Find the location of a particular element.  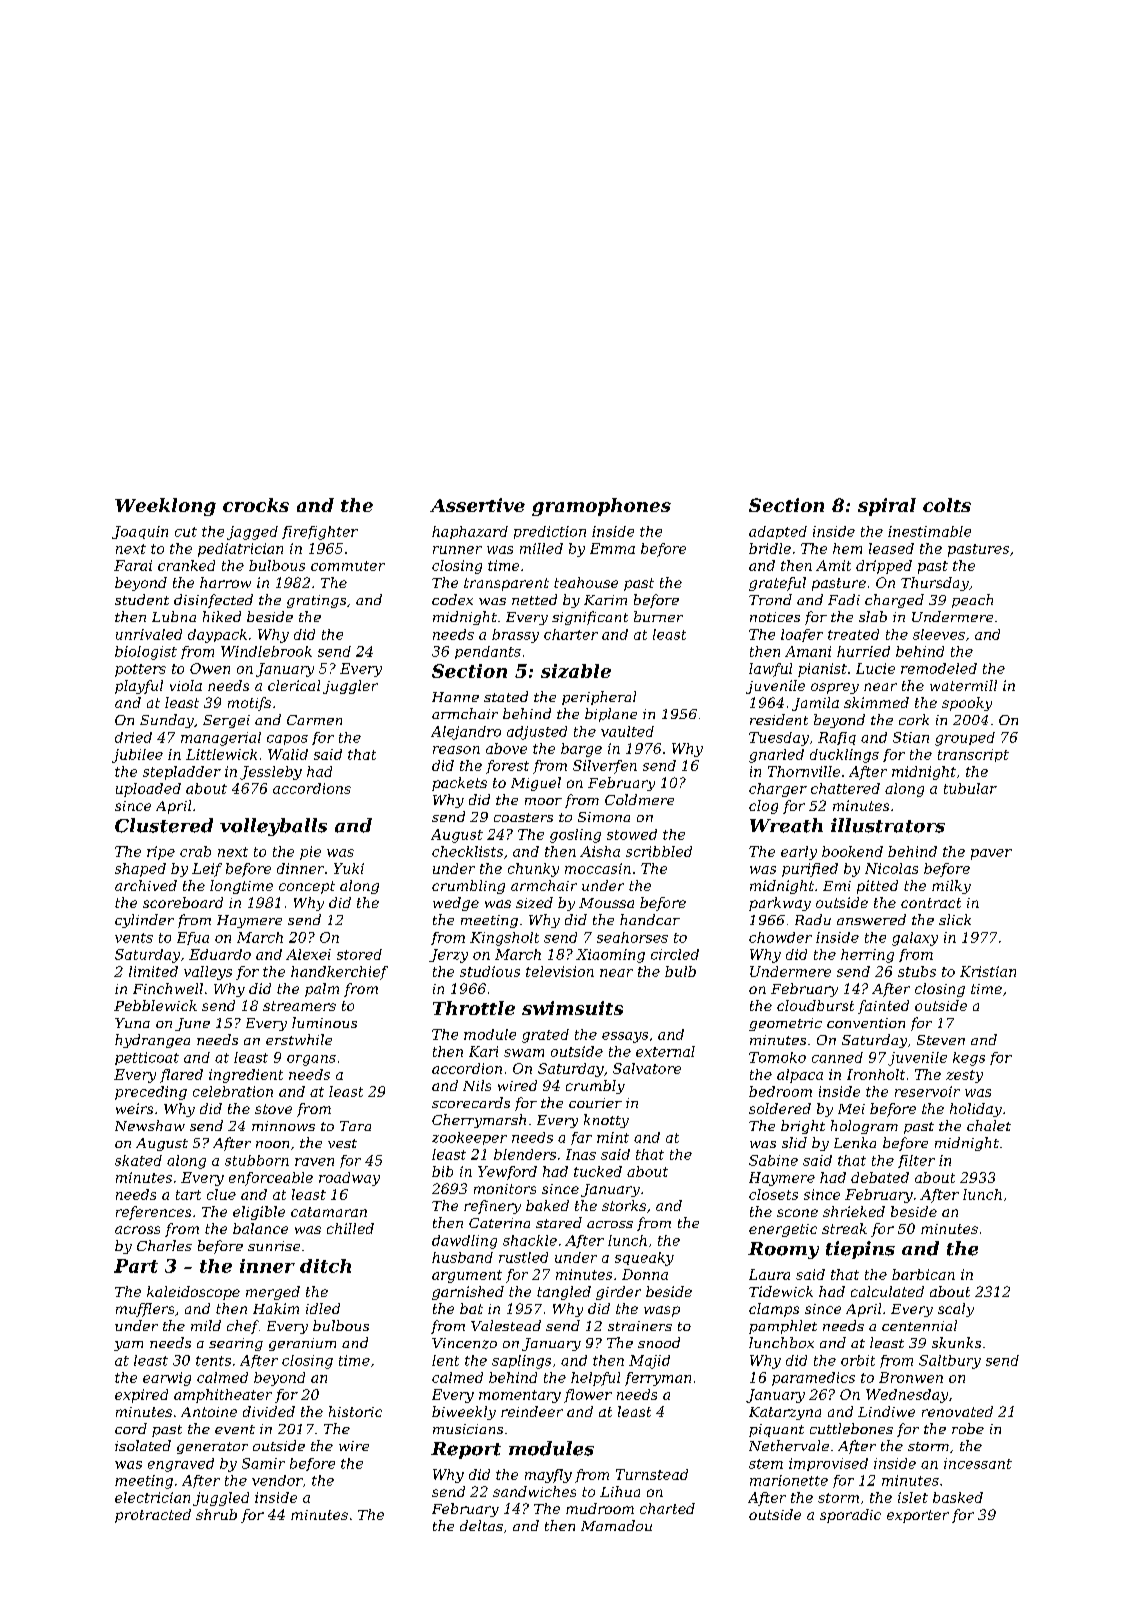

stored is located at coordinates (359, 954).
